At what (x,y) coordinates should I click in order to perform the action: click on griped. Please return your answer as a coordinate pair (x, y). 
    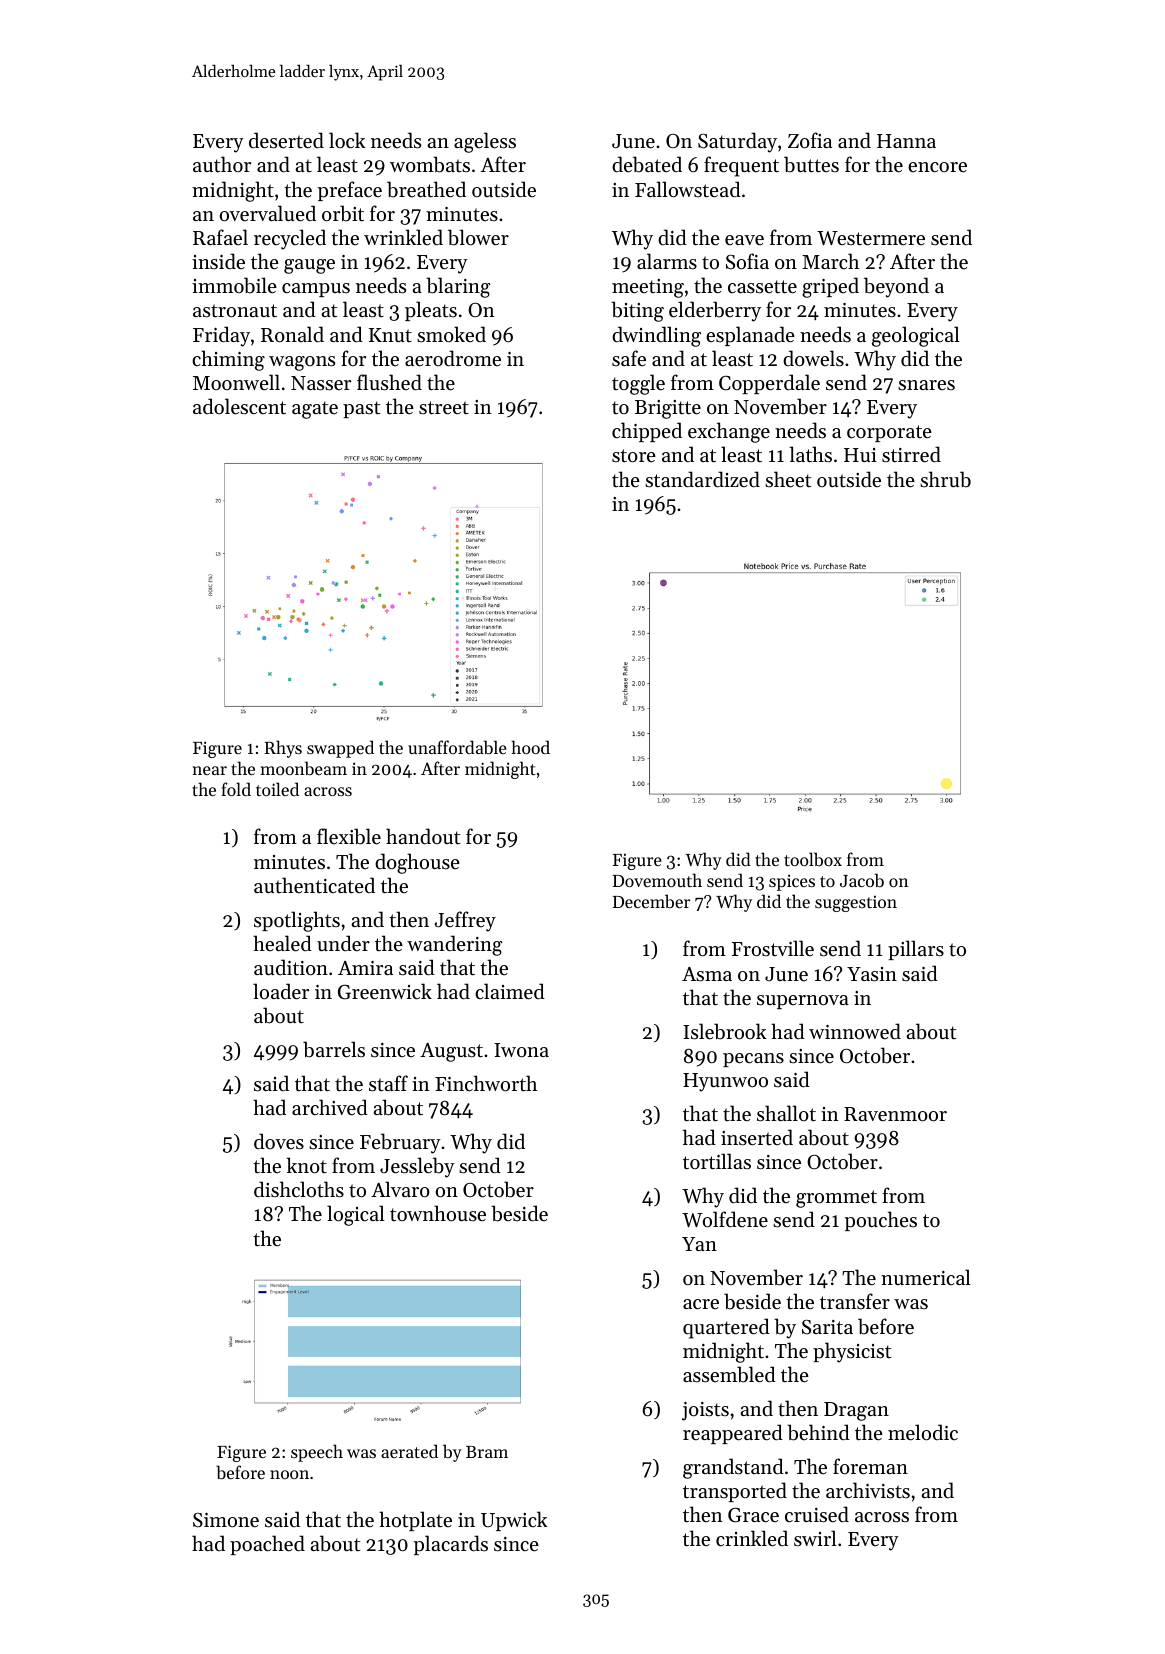
    Looking at the image, I should click on (830, 287).
